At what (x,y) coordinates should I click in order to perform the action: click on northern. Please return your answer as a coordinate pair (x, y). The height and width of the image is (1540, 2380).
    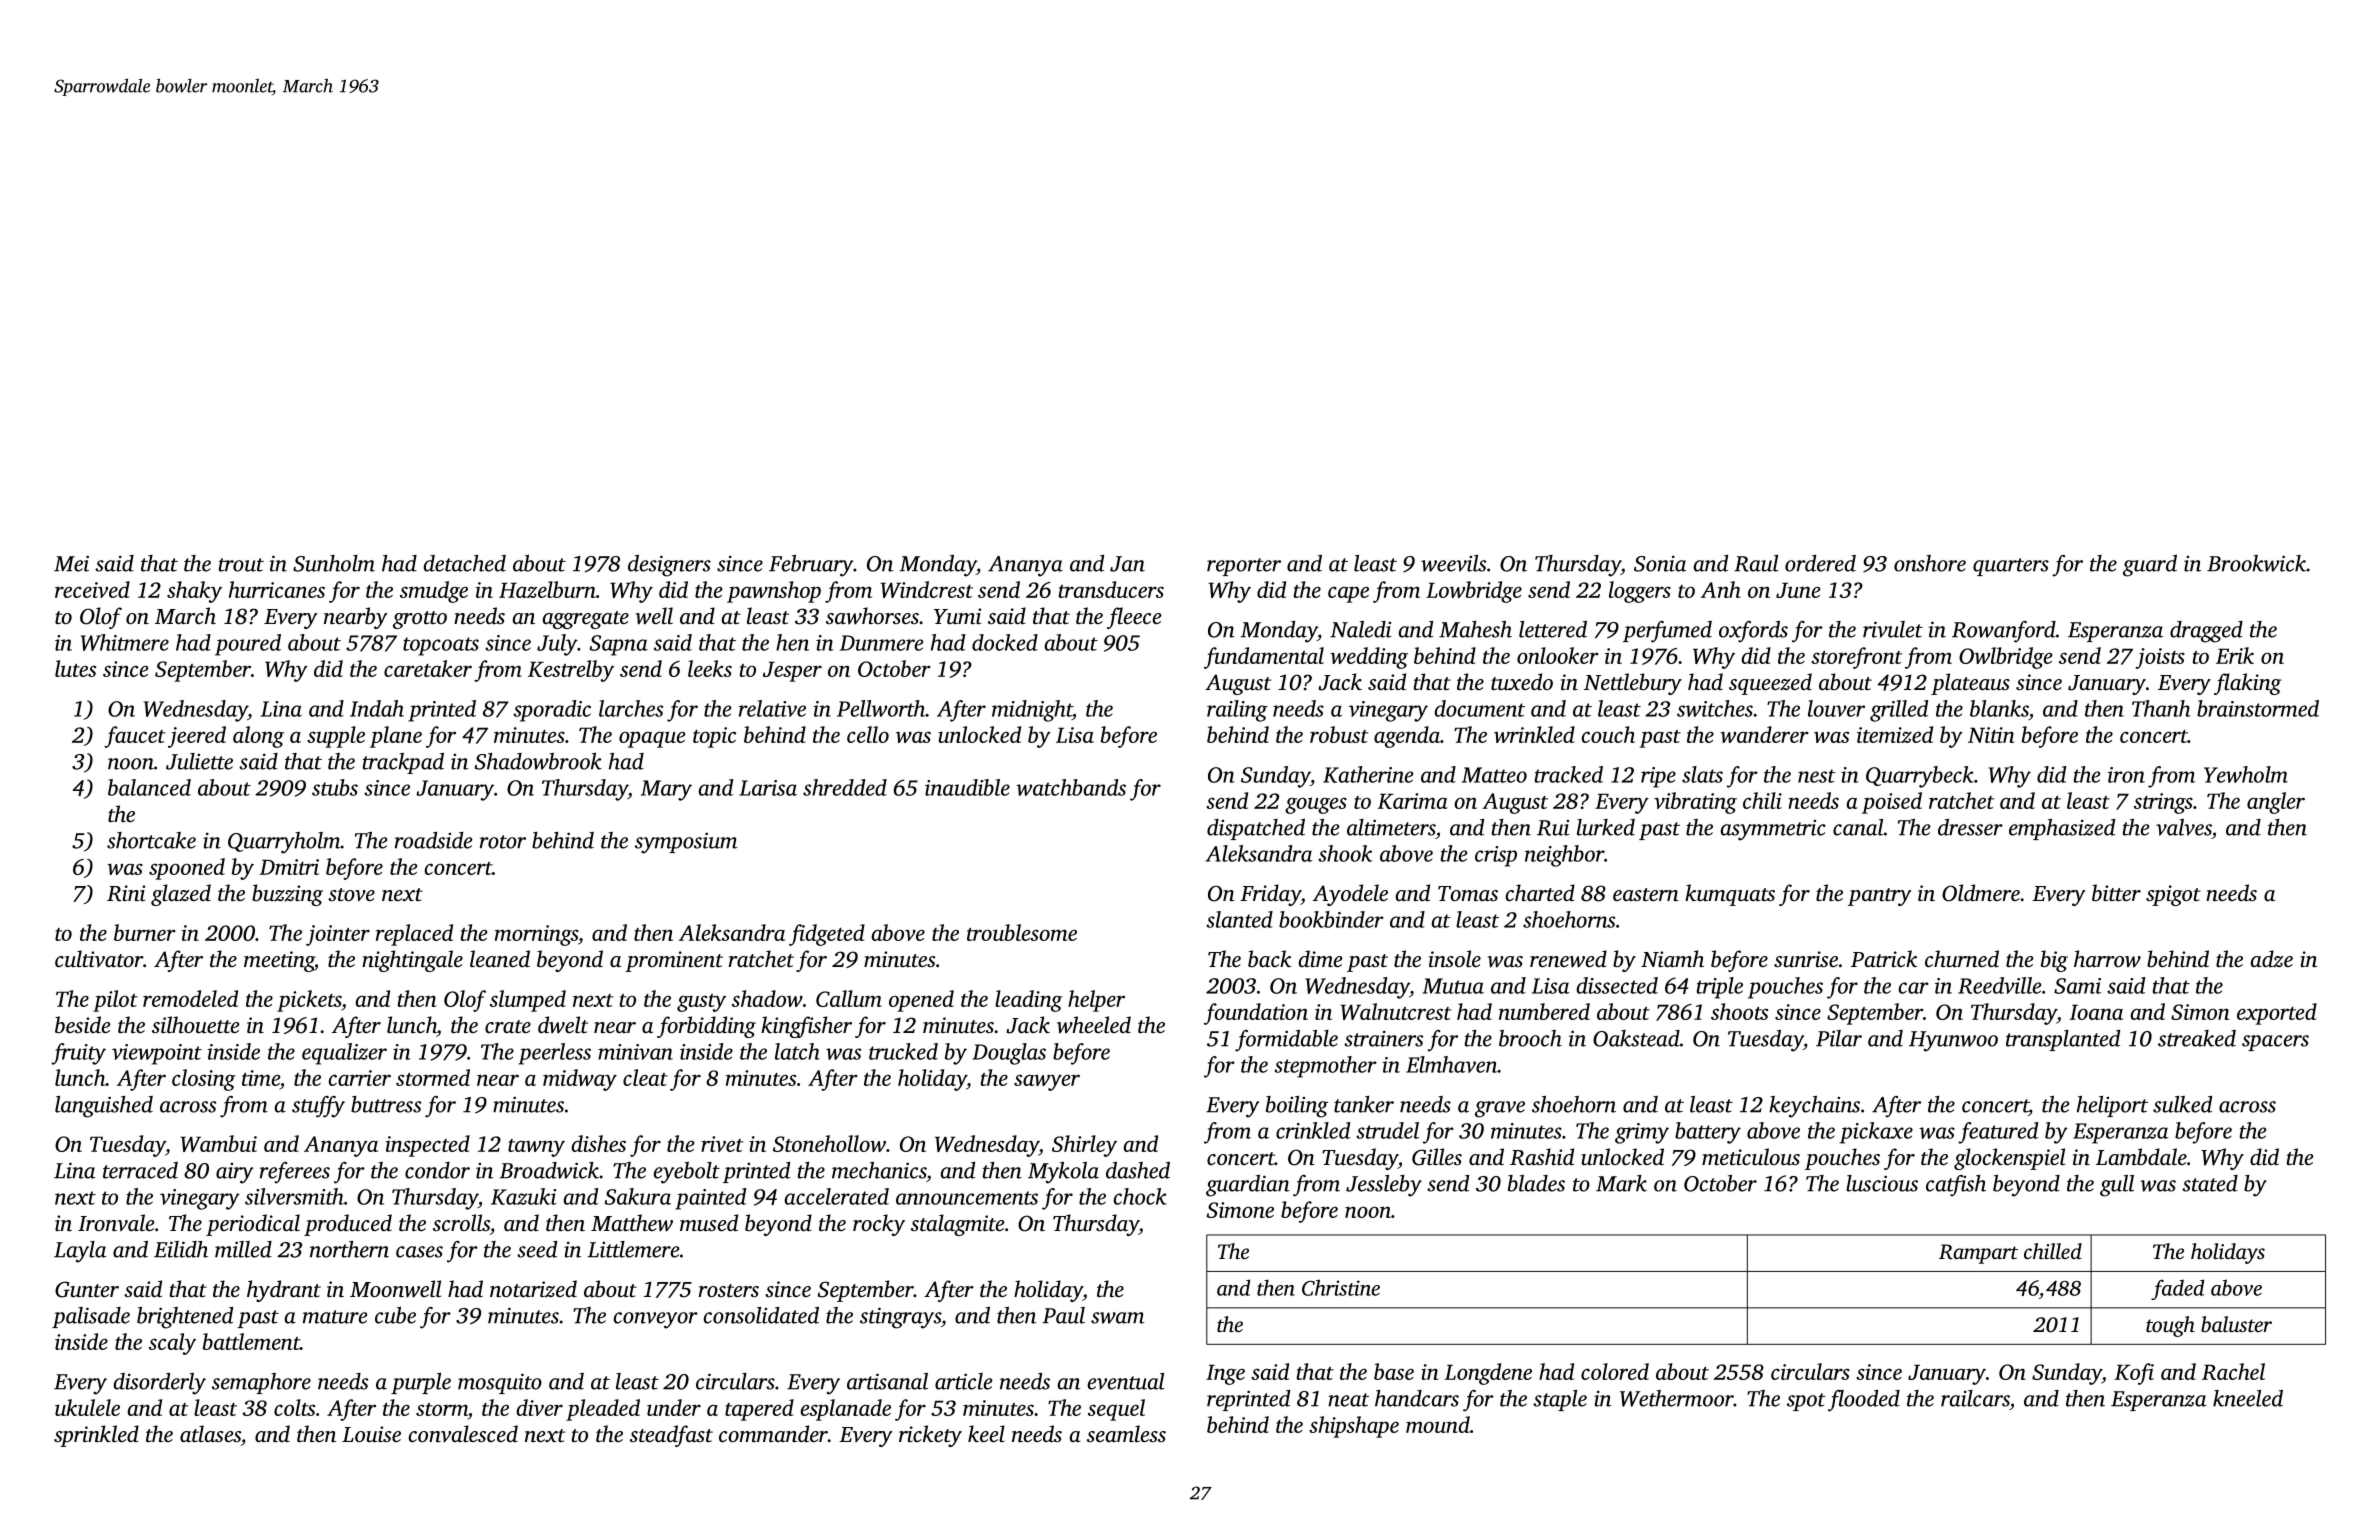
    Looking at the image, I should click on (349, 1249).
